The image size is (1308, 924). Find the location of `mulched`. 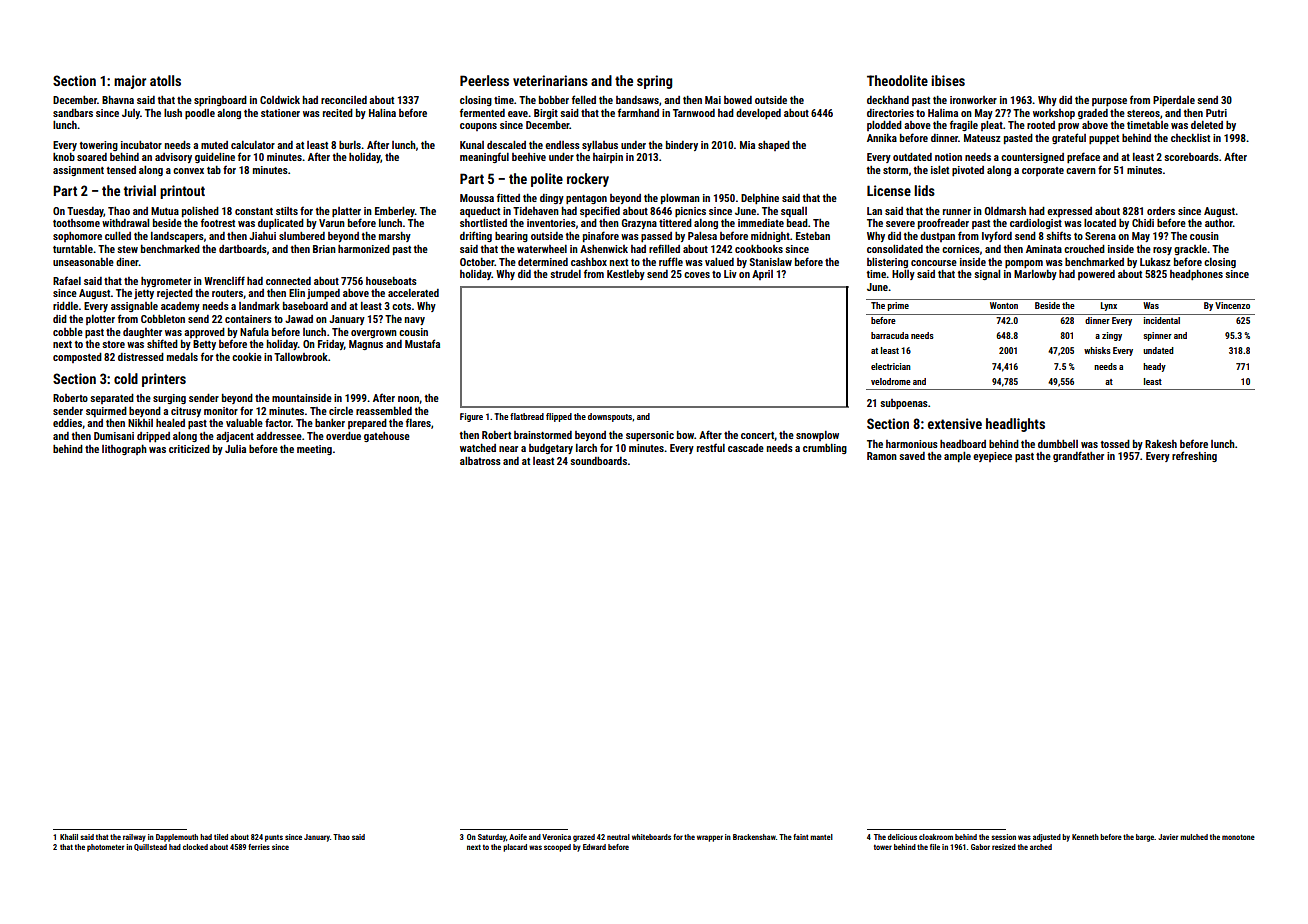

mulched is located at coordinates (1194, 837).
